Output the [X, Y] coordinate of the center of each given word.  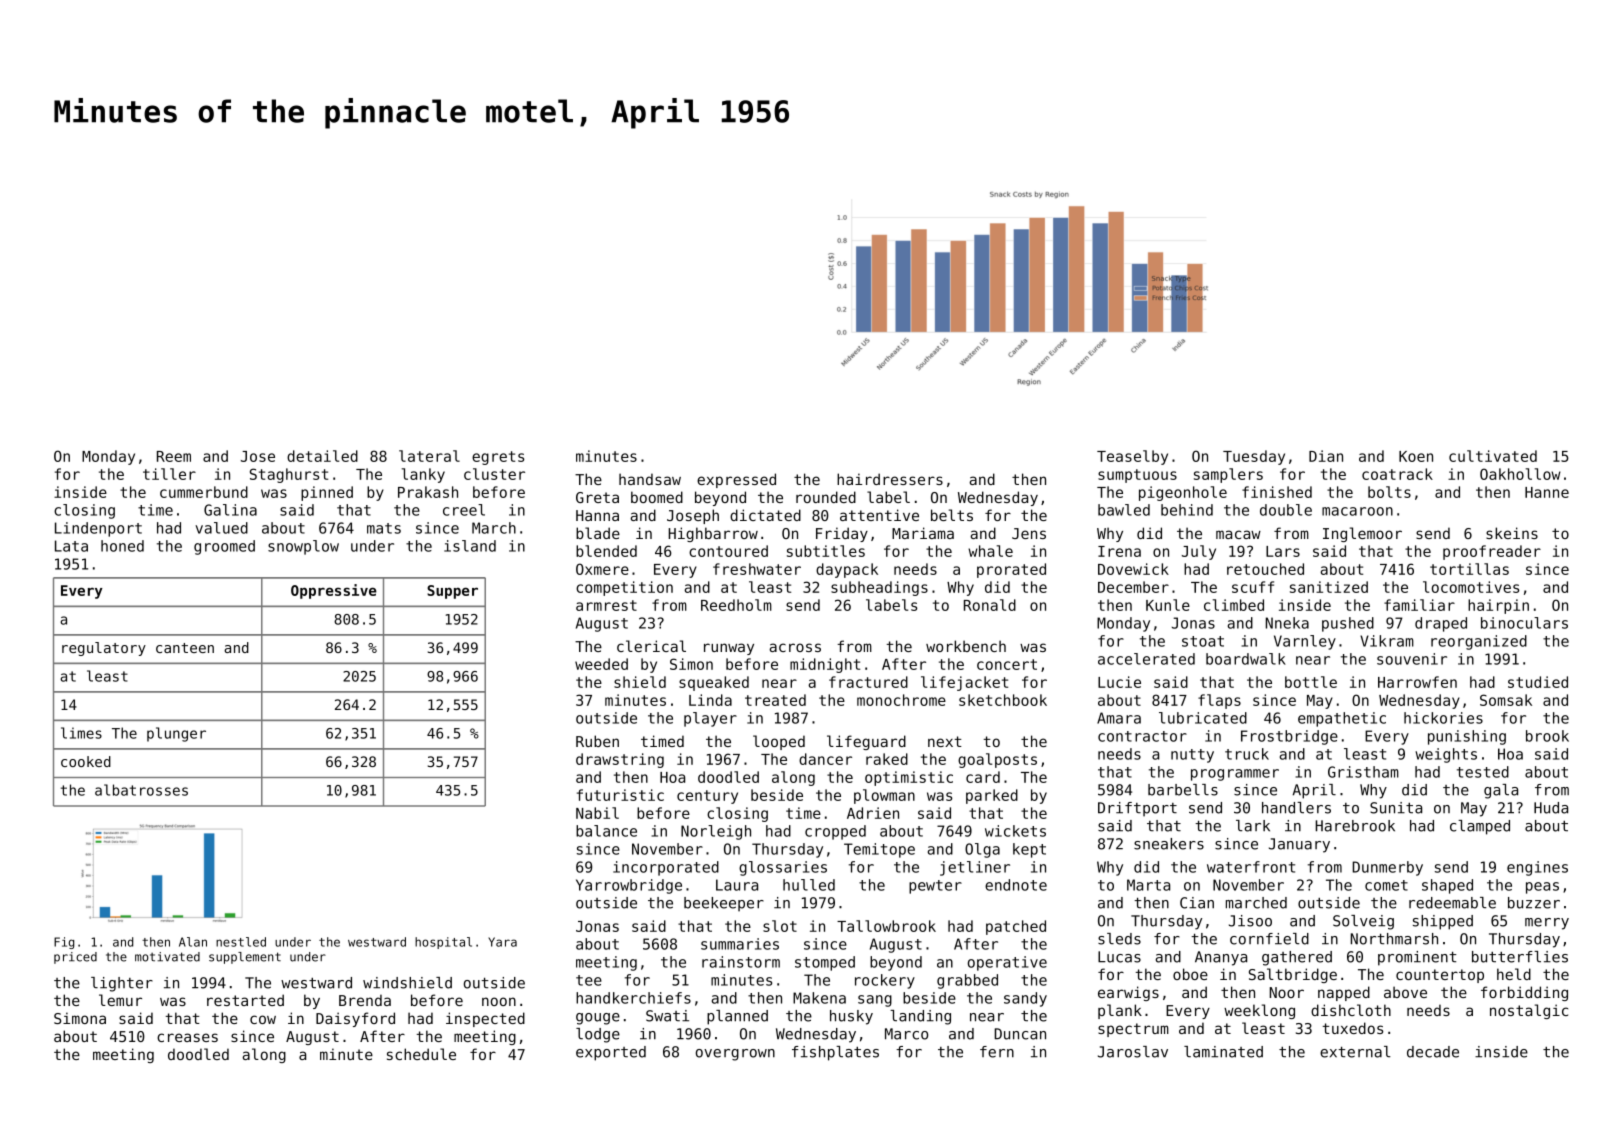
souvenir [1412, 659]
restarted [245, 1000]
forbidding [1524, 993]
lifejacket [964, 683]
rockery [885, 981]
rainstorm [741, 962]
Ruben [597, 741]
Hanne [1547, 492]
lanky [423, 475]
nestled [241, 942]
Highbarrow [713, 534]
